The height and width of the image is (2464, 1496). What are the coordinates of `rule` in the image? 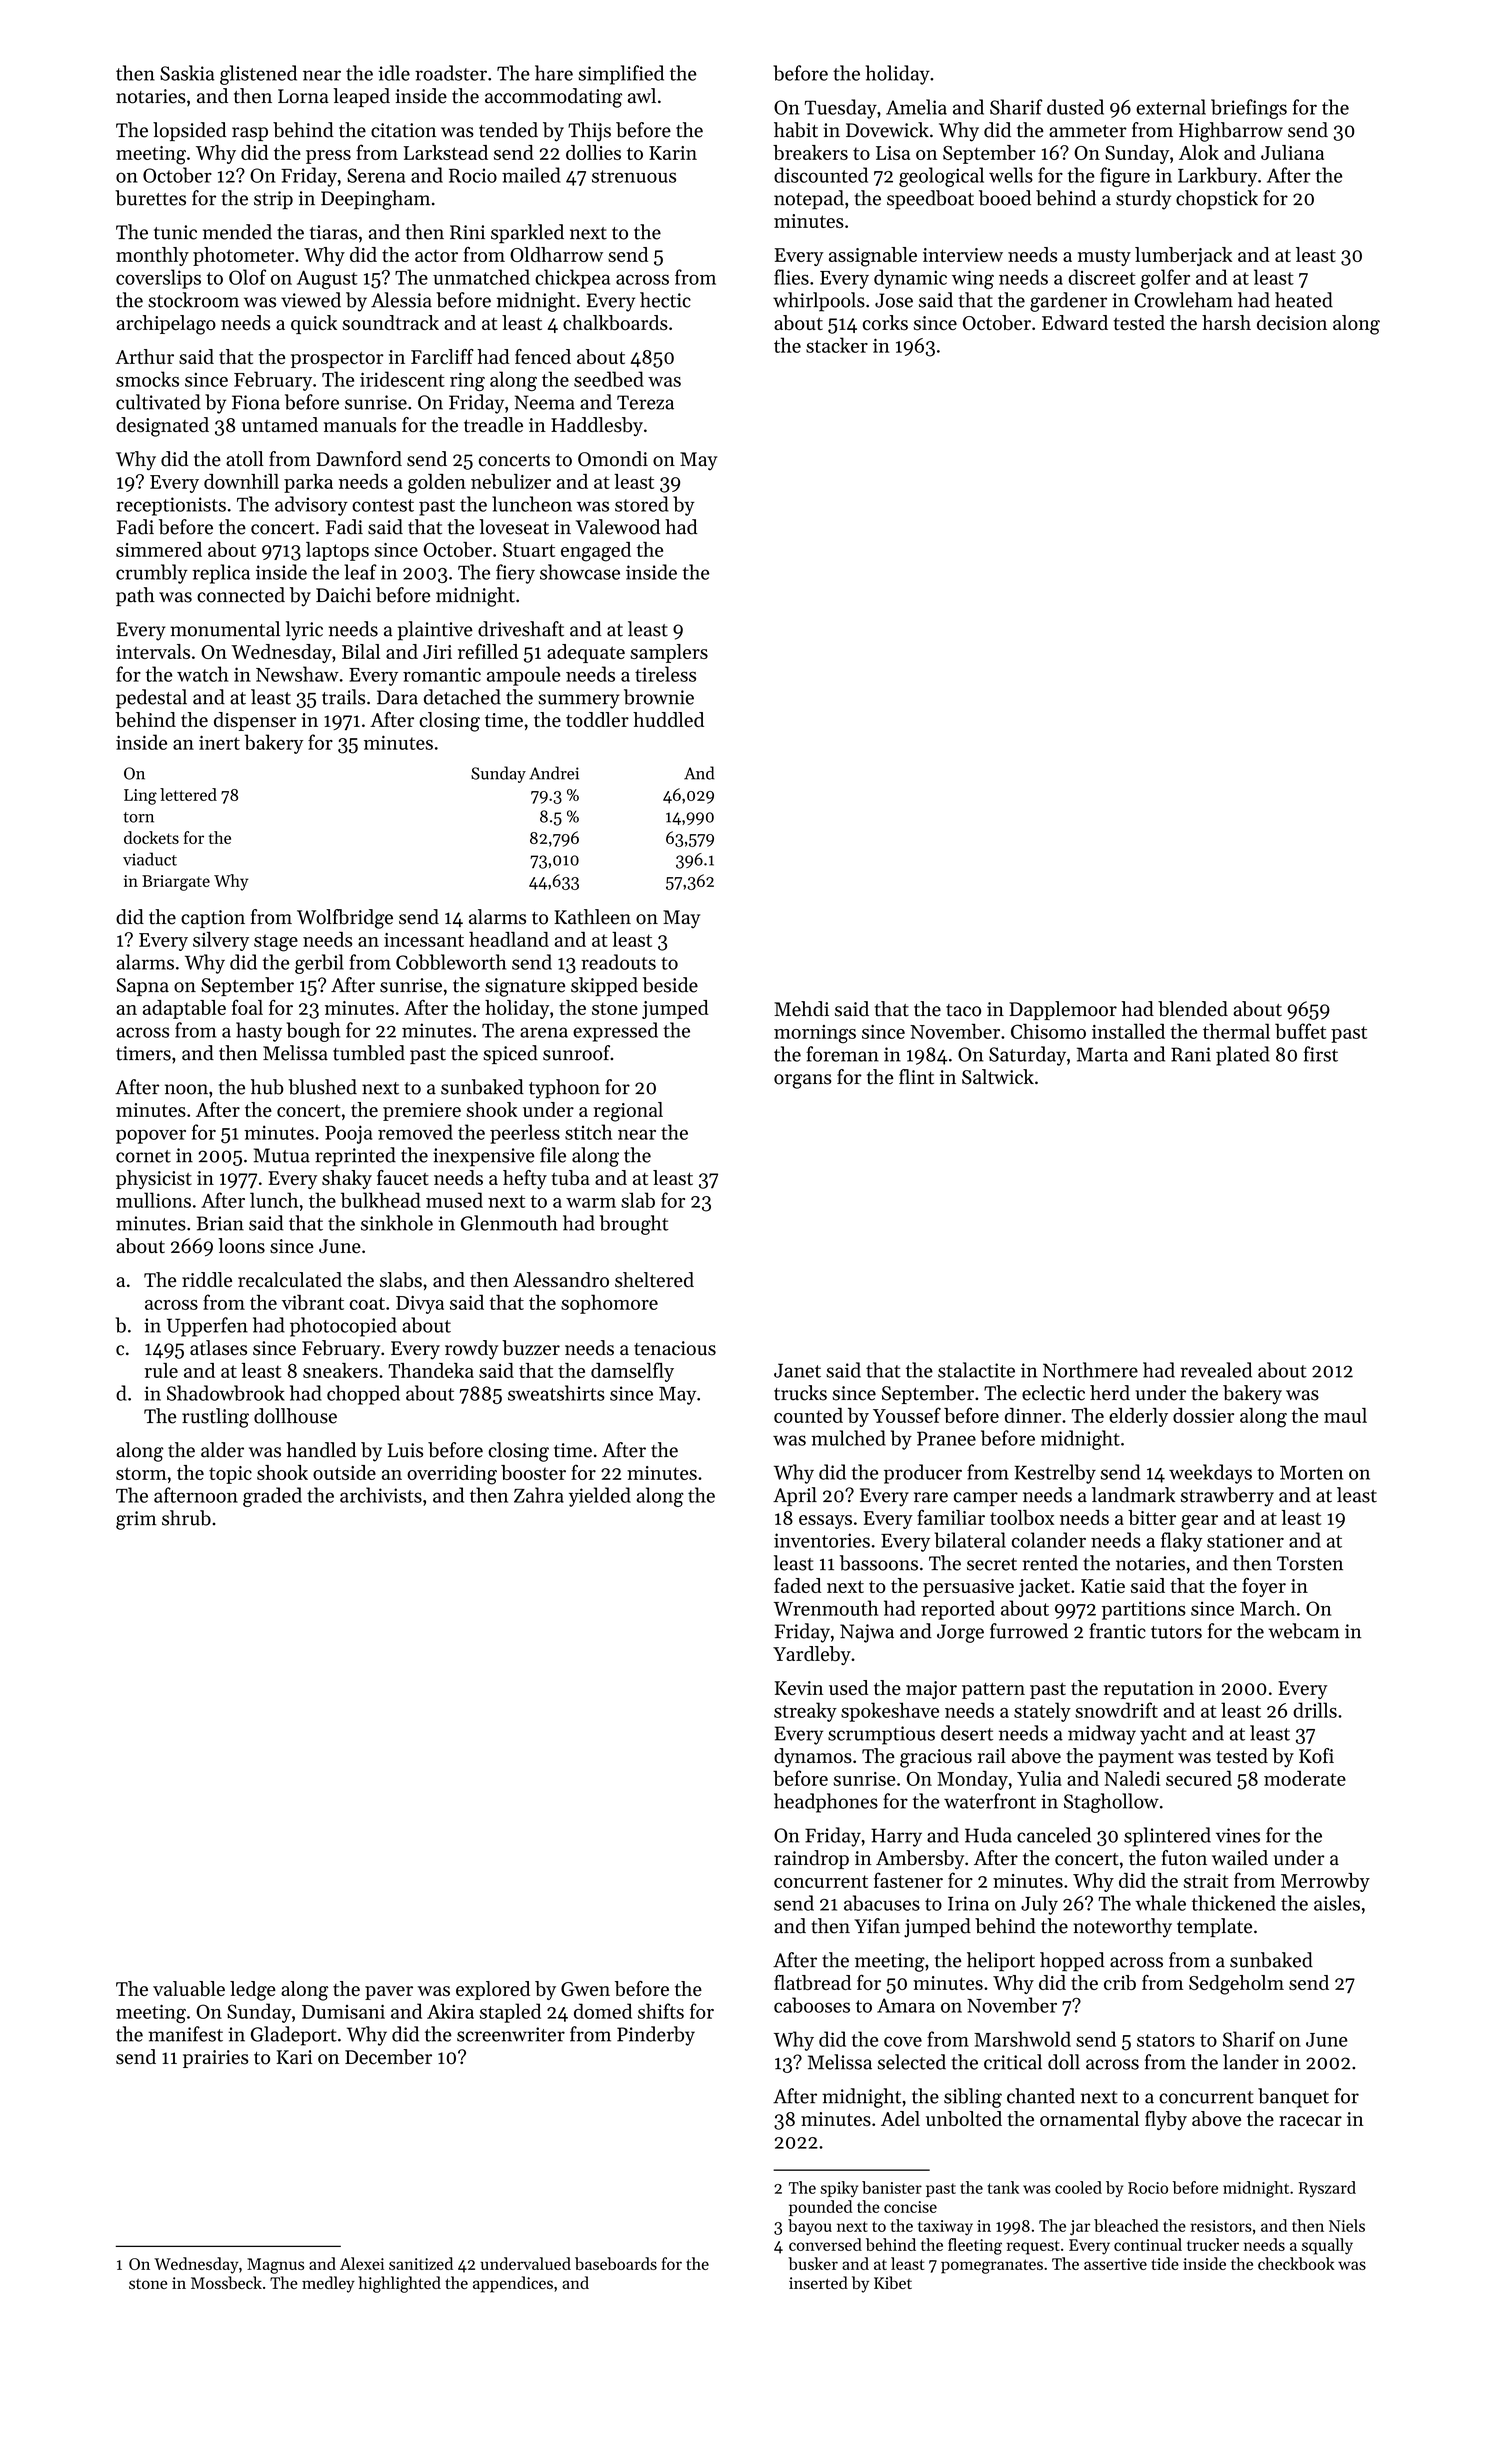 It's located at (161, 1370).
